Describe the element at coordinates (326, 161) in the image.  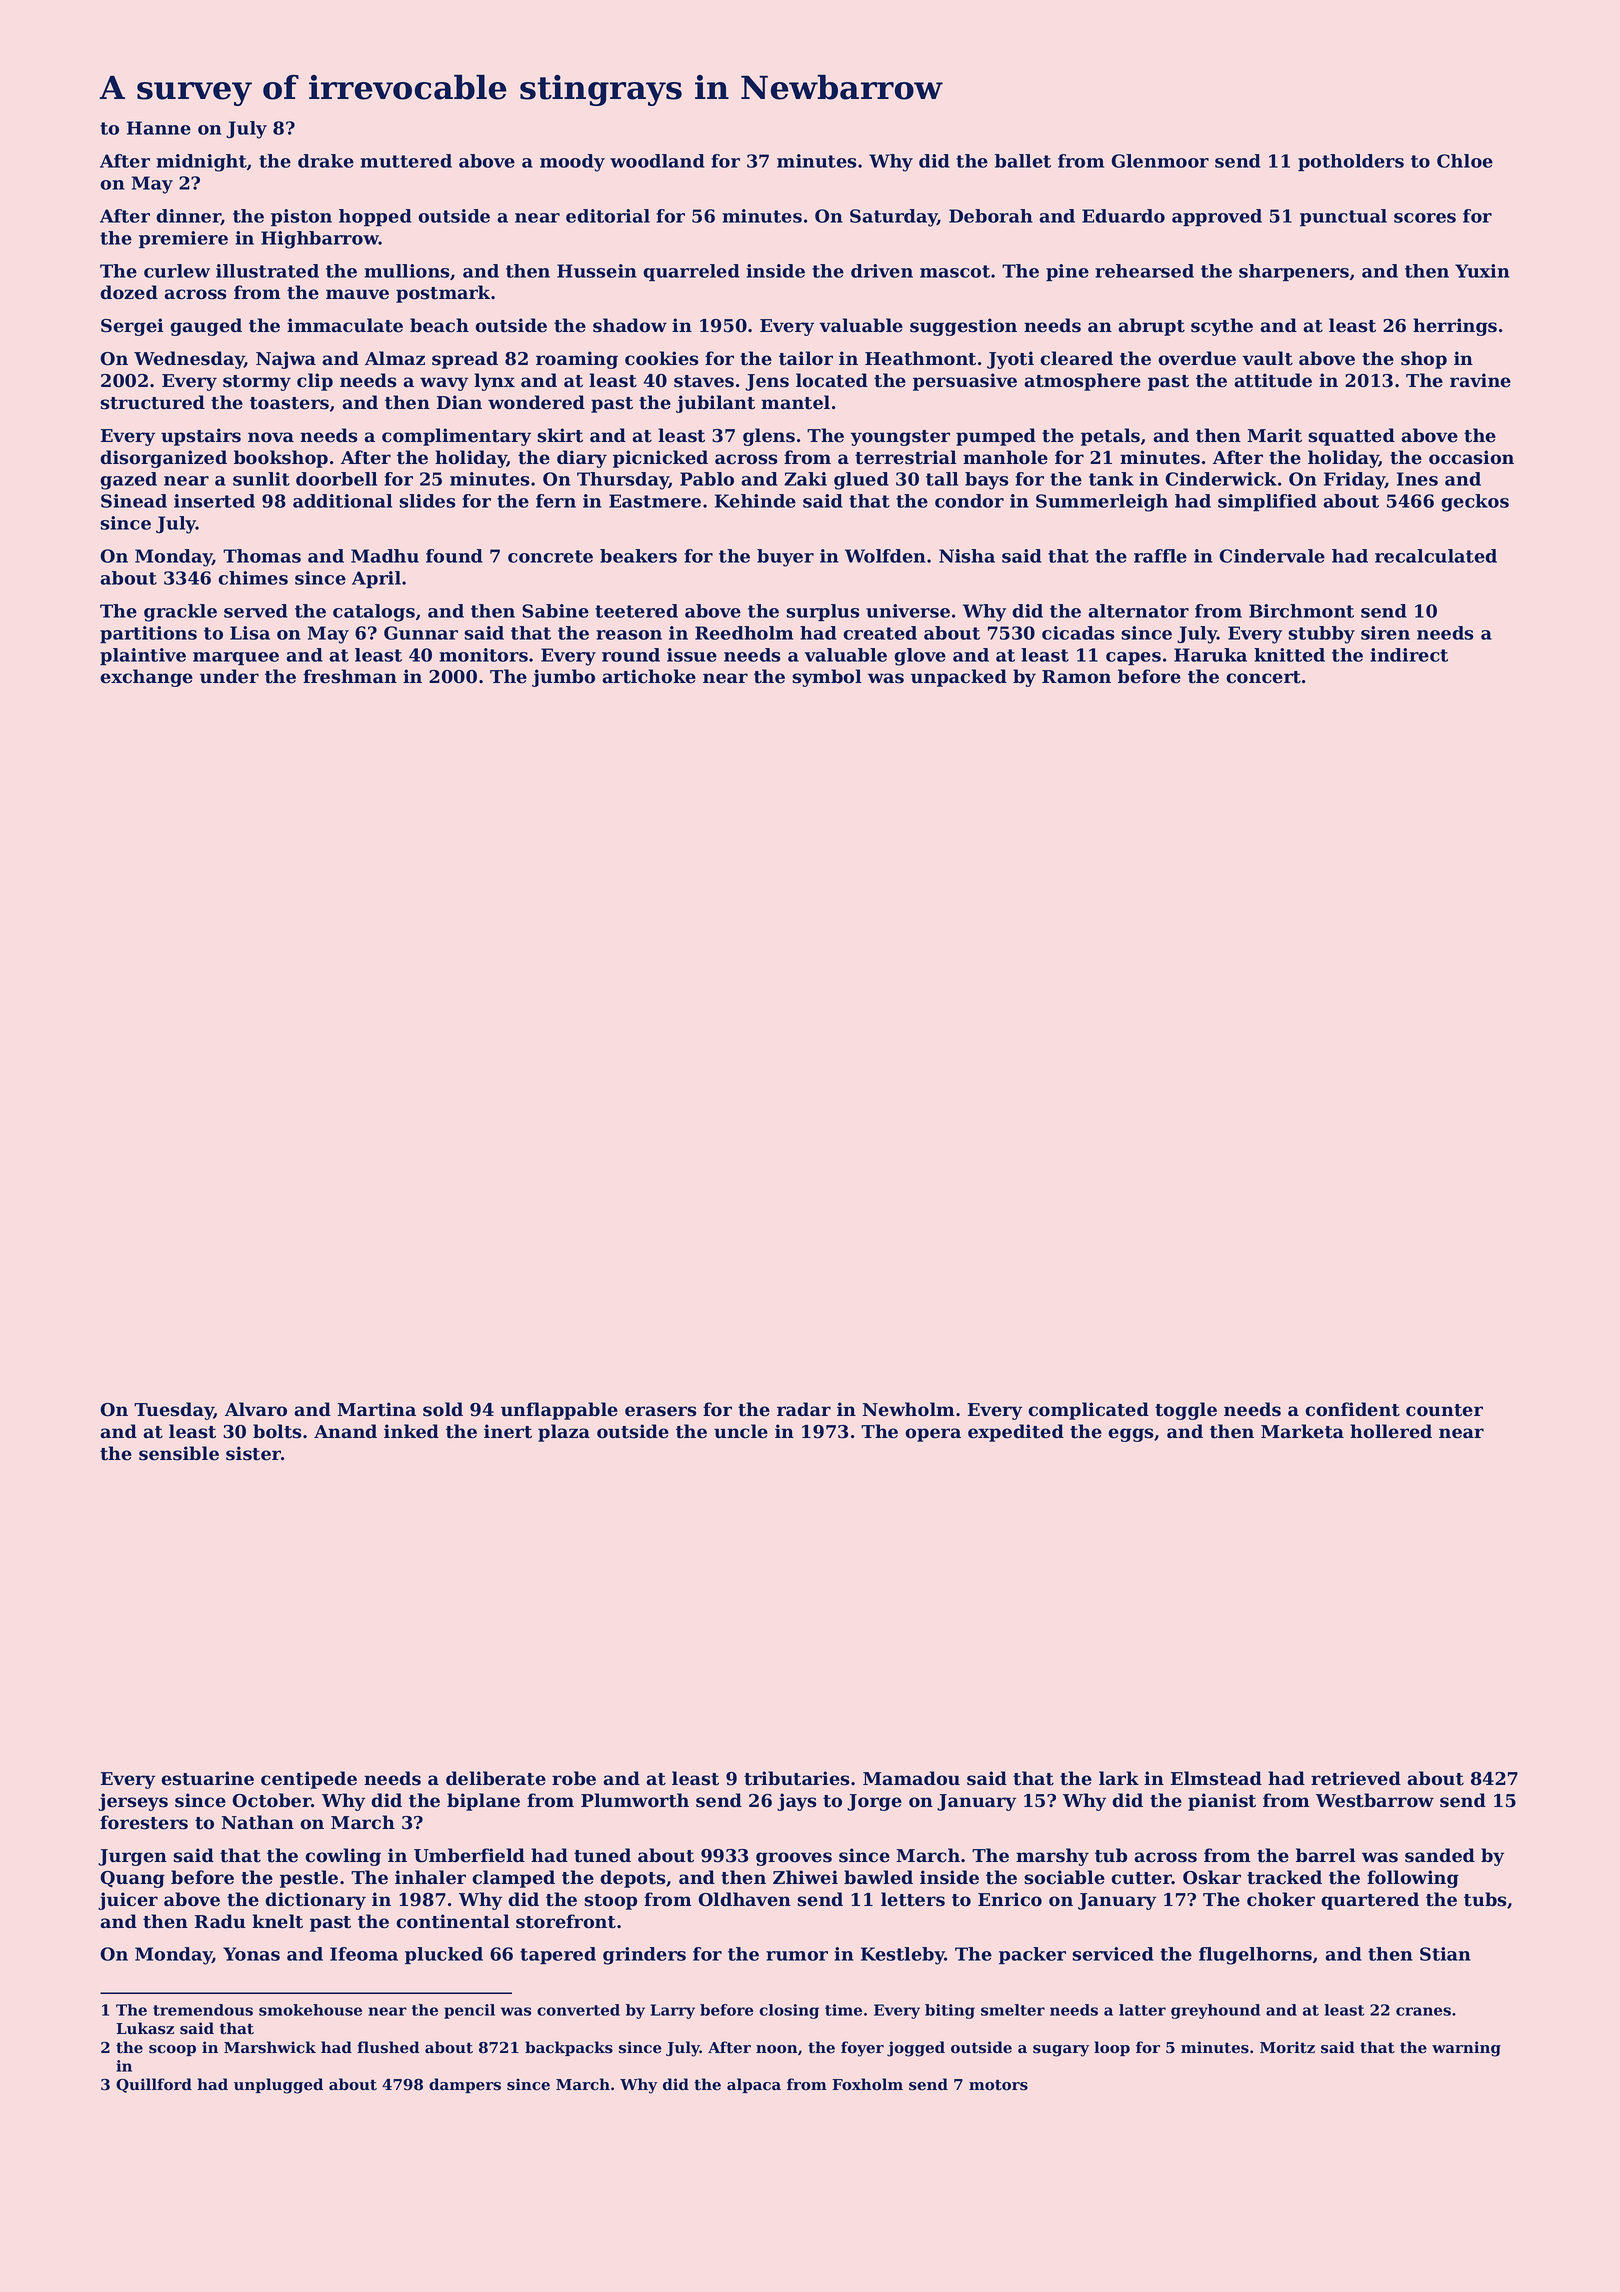
I see `drake` at that location.
